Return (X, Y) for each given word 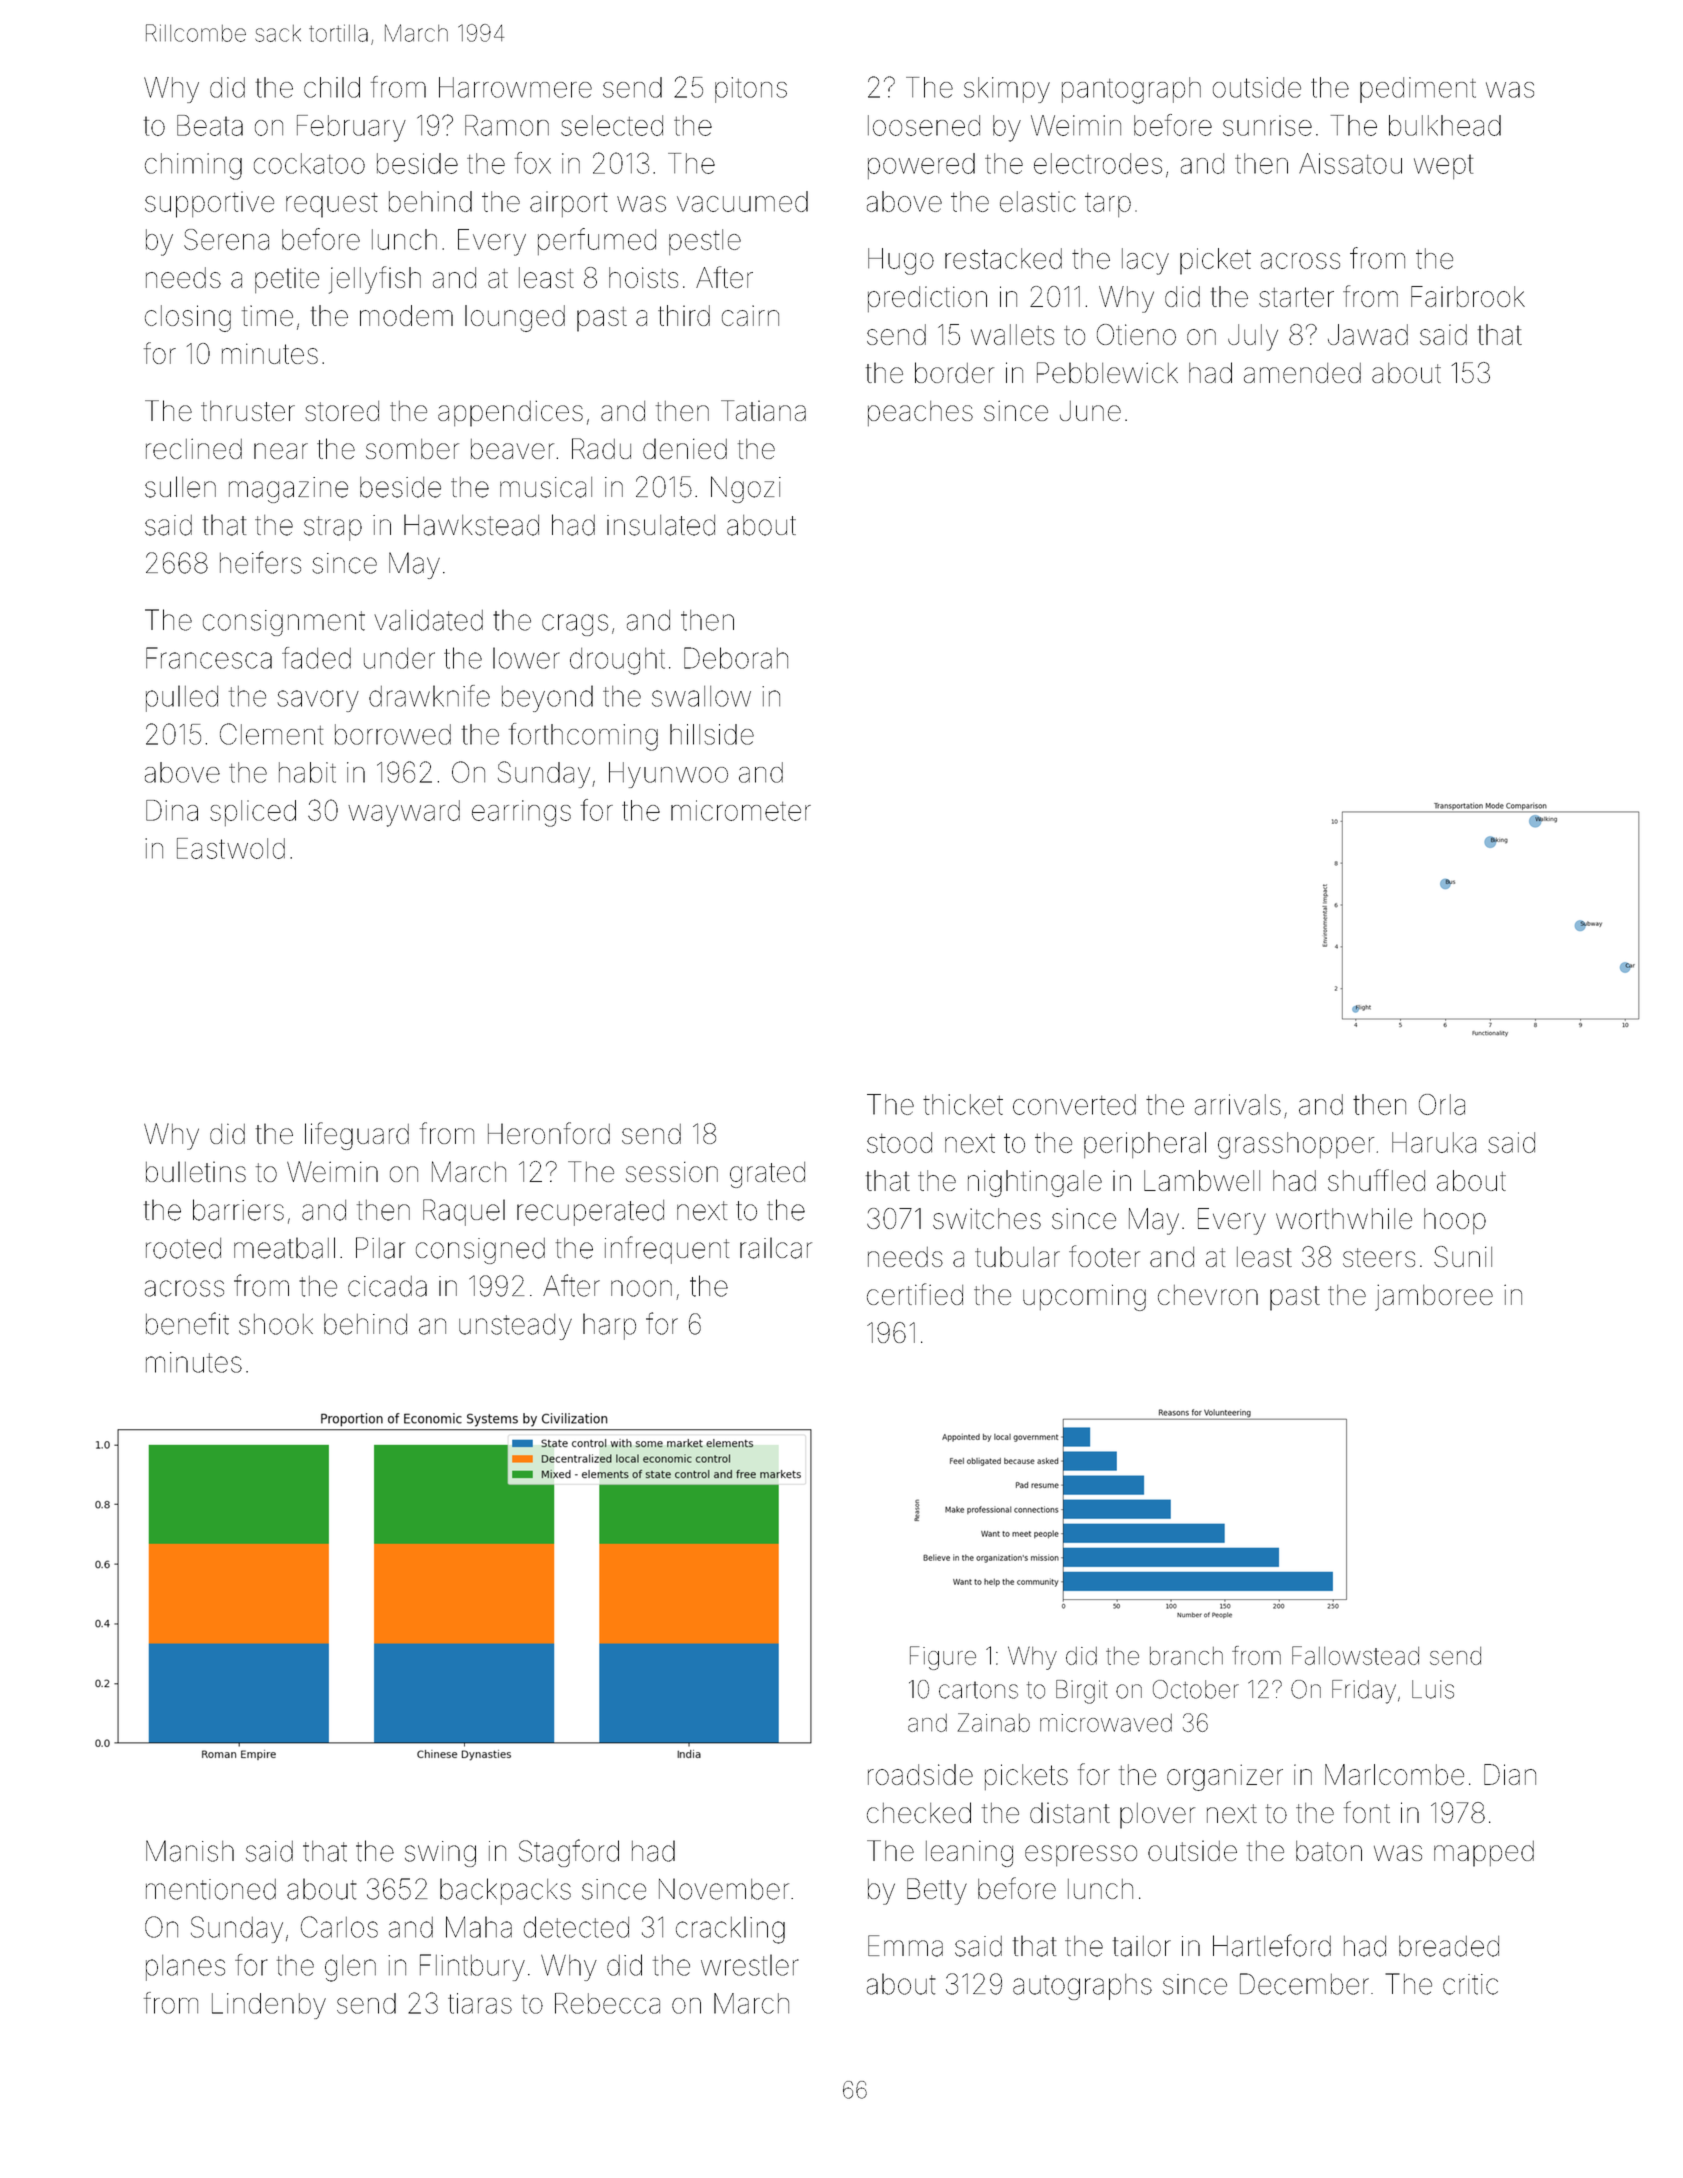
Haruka (1434, 1142)
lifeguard (357, 1136)
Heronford (549, 1133)
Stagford (569, 1853)
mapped (1484, 1854)
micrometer (741, 810)
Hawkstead (471, 525)
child (332, 87)
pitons (751, 90)
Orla (1442, 1104)
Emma (905, 1946)
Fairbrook (1468, 296)
